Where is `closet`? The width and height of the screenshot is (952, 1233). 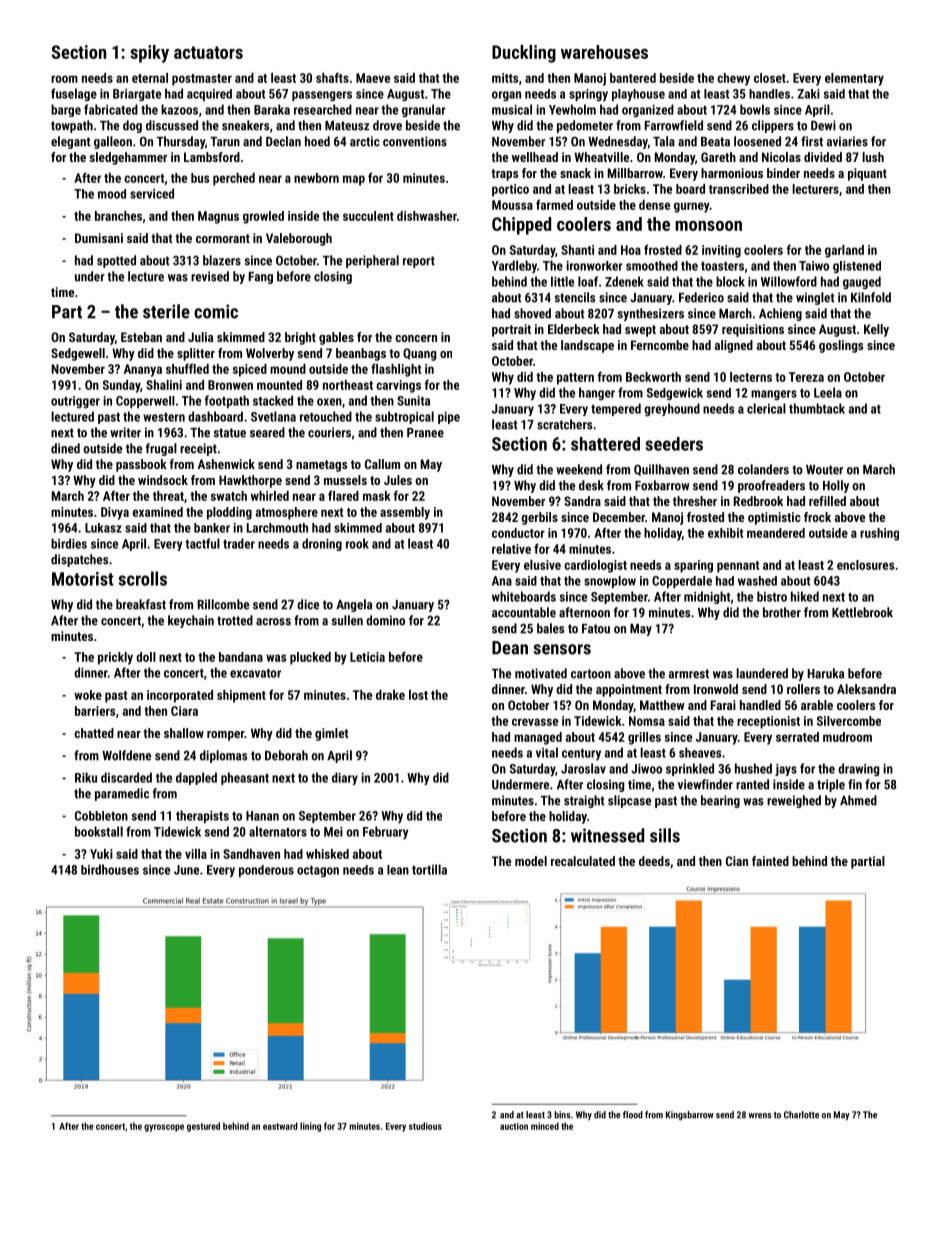 closet is located at coordinates (770, 78).
